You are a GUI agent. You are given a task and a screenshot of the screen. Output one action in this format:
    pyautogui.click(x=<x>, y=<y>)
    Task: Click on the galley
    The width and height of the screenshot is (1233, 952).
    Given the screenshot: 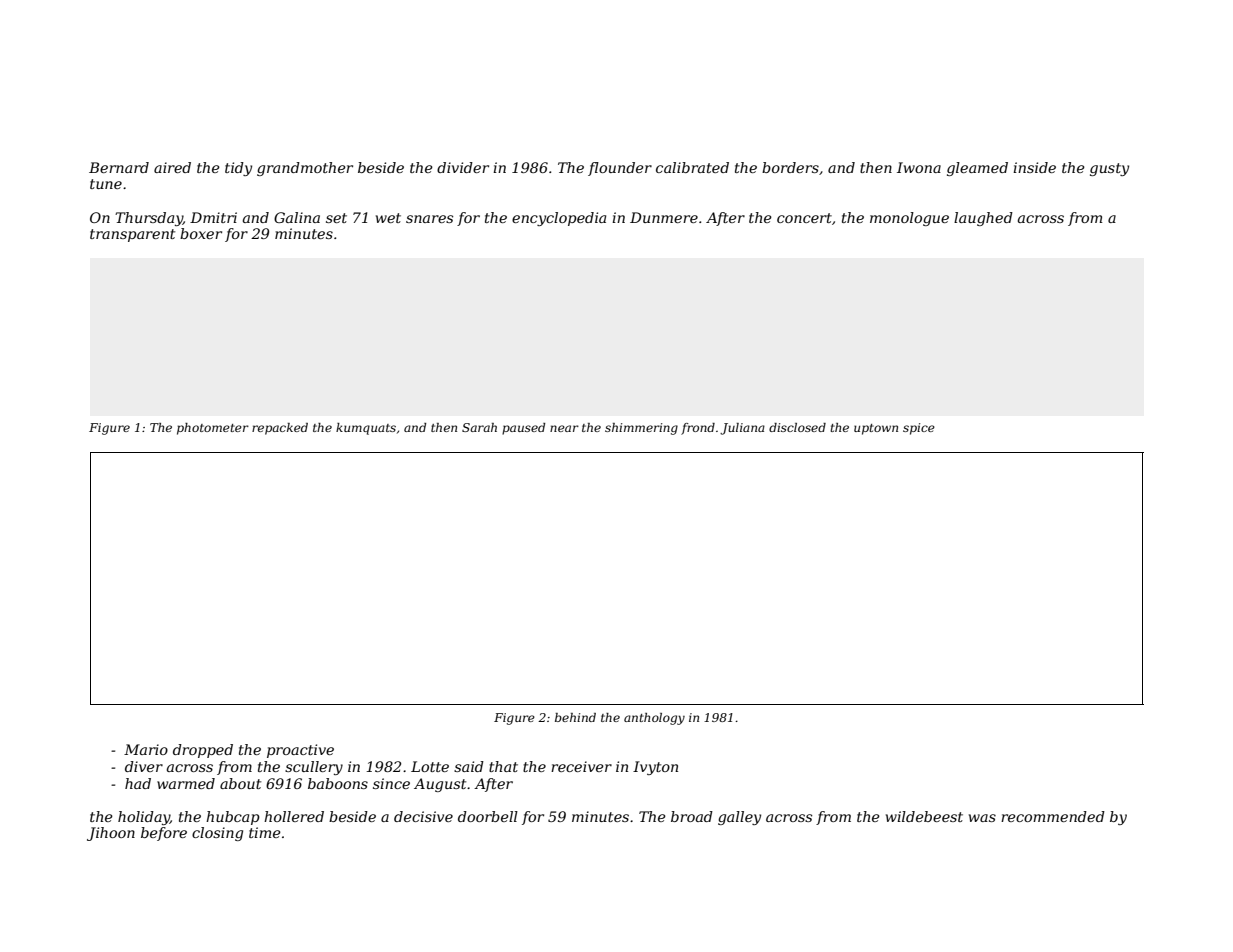 What is the action you would take?
    pyautogui.click(x=739, y=818)
